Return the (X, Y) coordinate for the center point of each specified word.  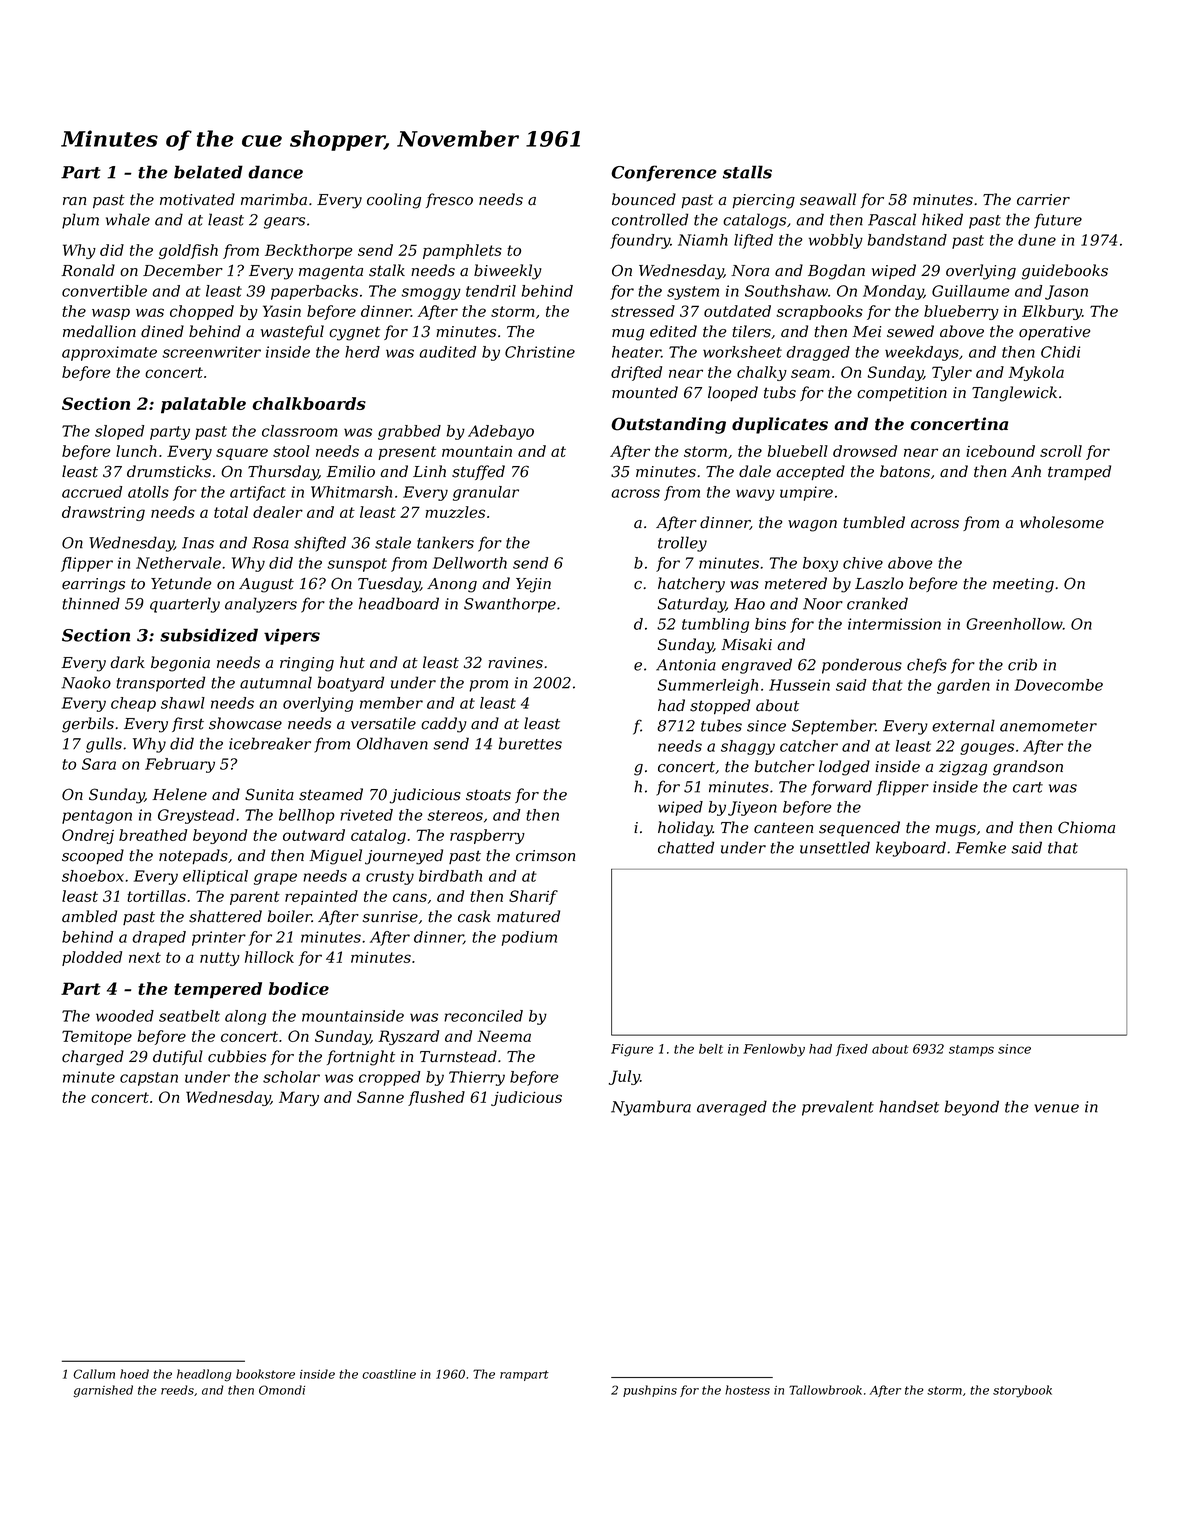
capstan (149, 1079)
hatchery (691, 585)
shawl (183, 703)
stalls (747, 172)
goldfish (188, 251)
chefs (927, 666)
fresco (449, 200)
